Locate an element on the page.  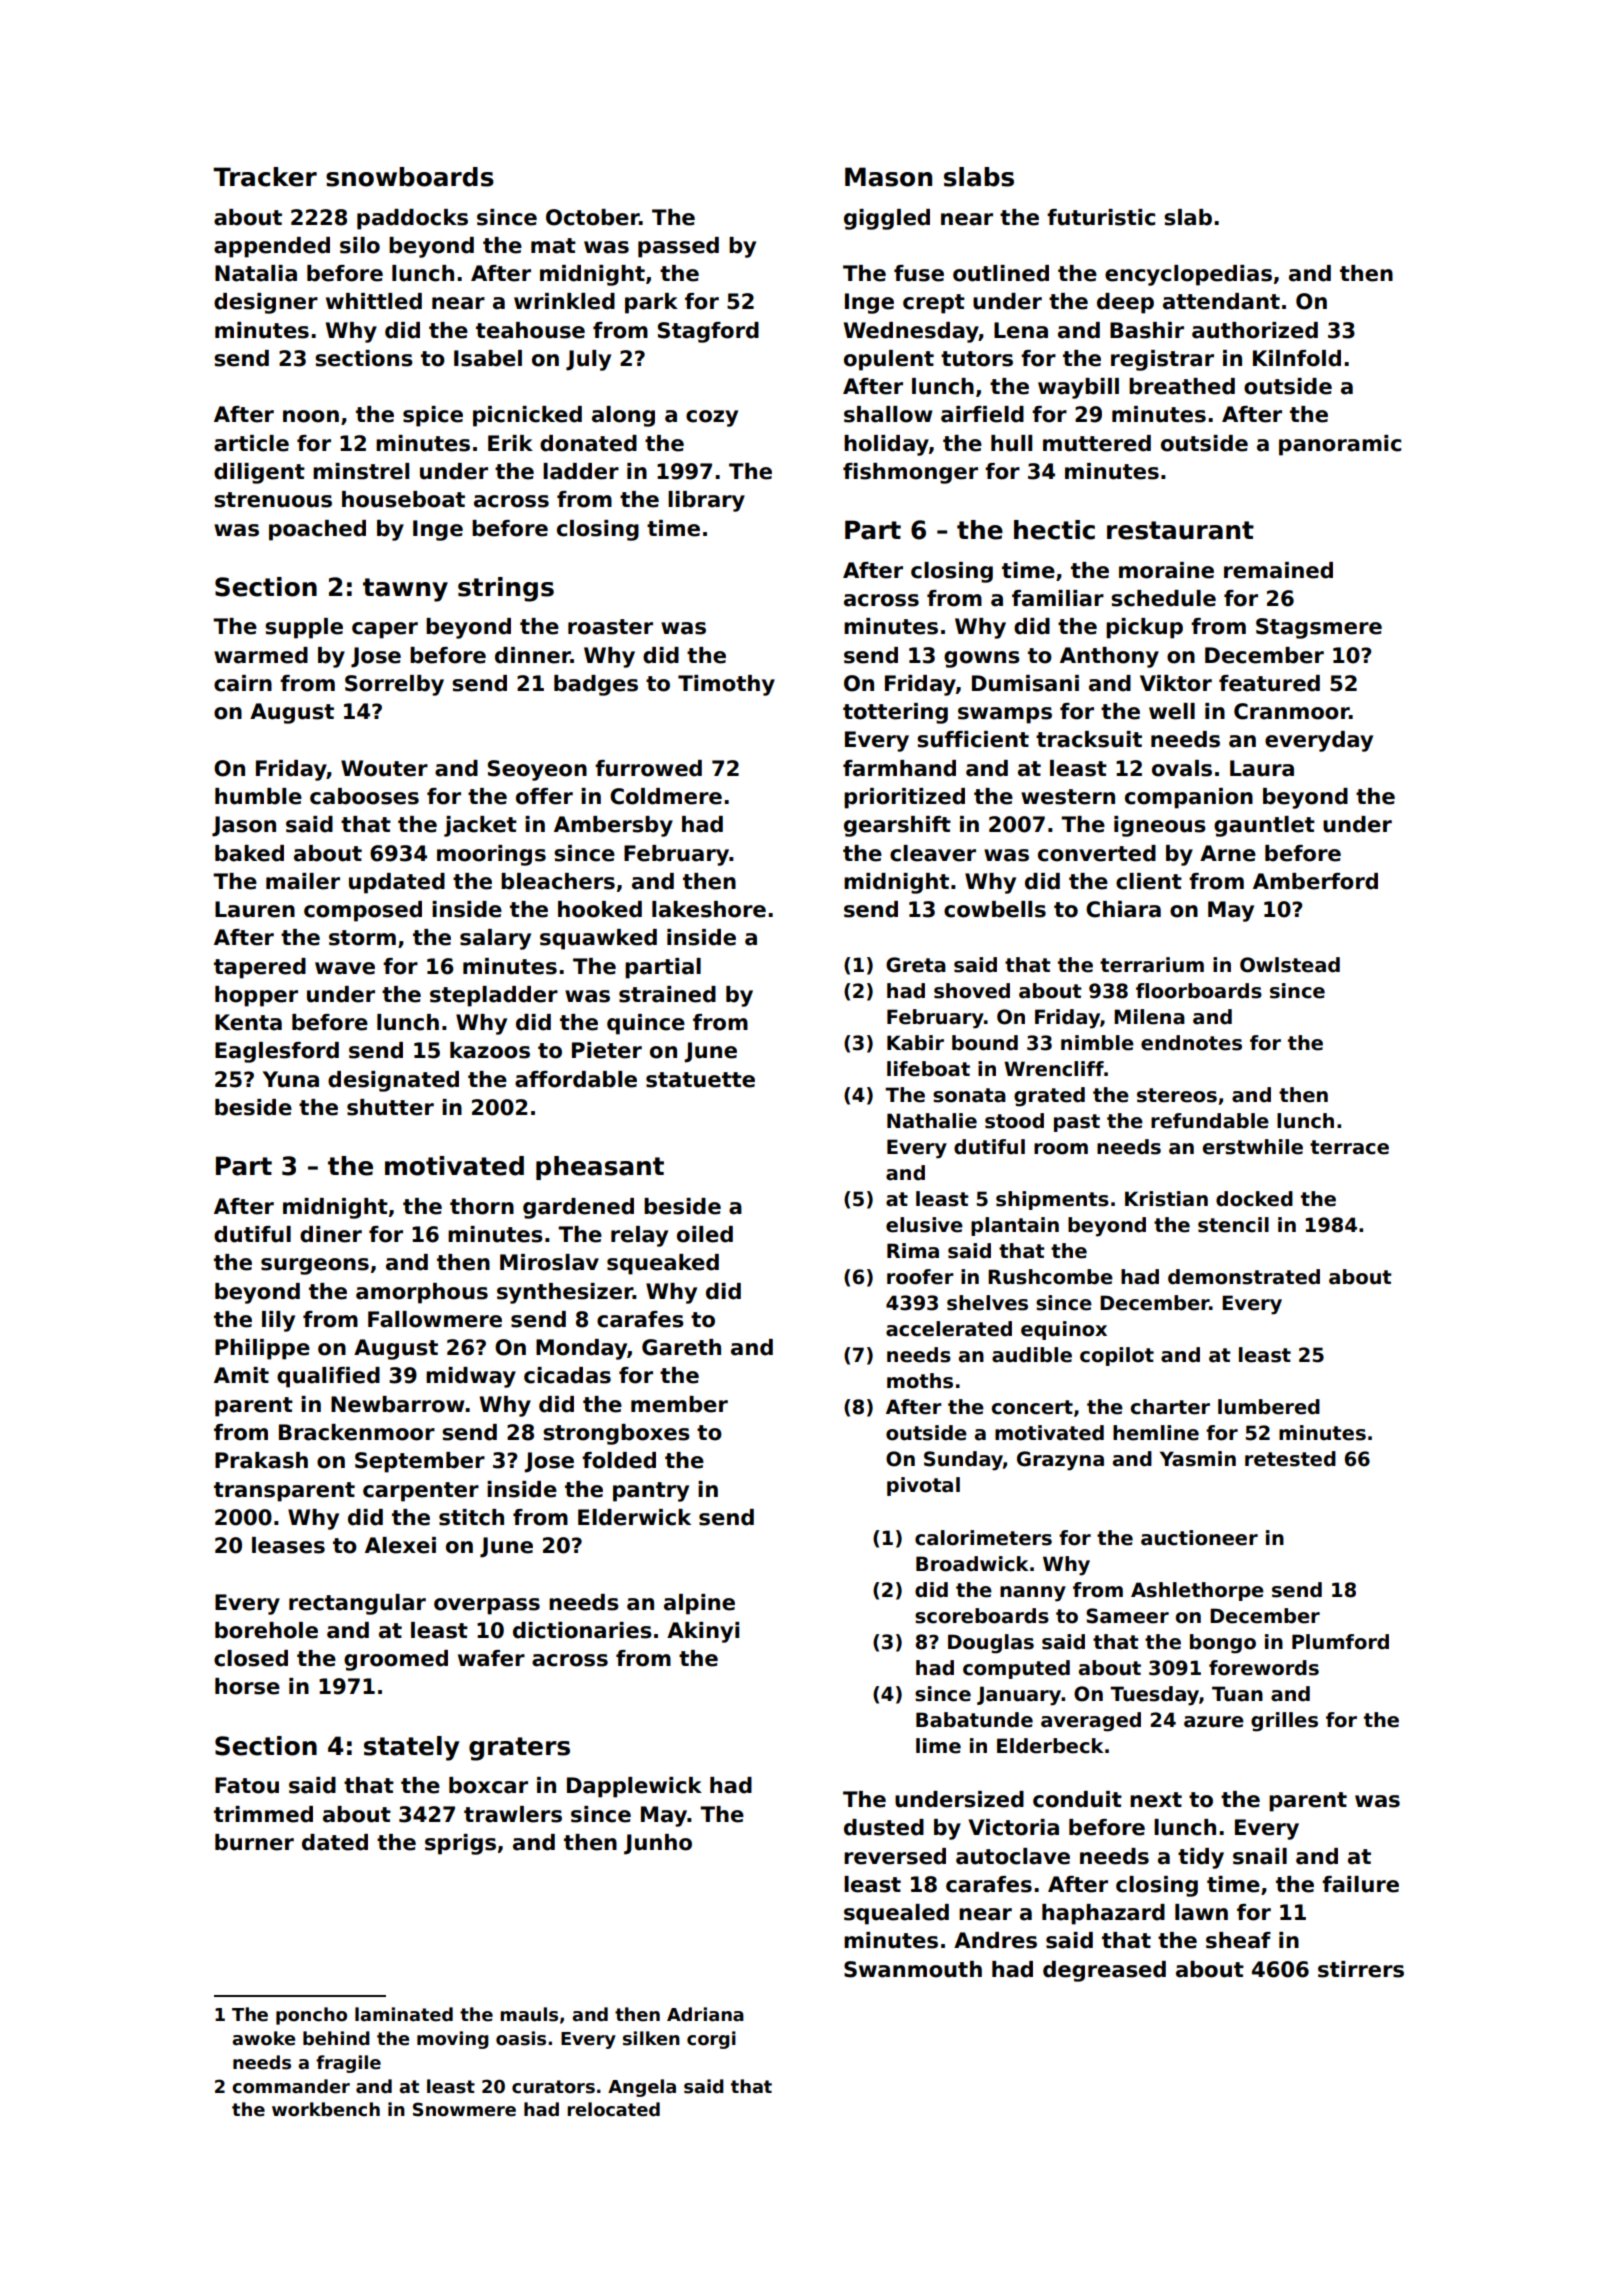
oiled is located at coordinates (705, 1234).
